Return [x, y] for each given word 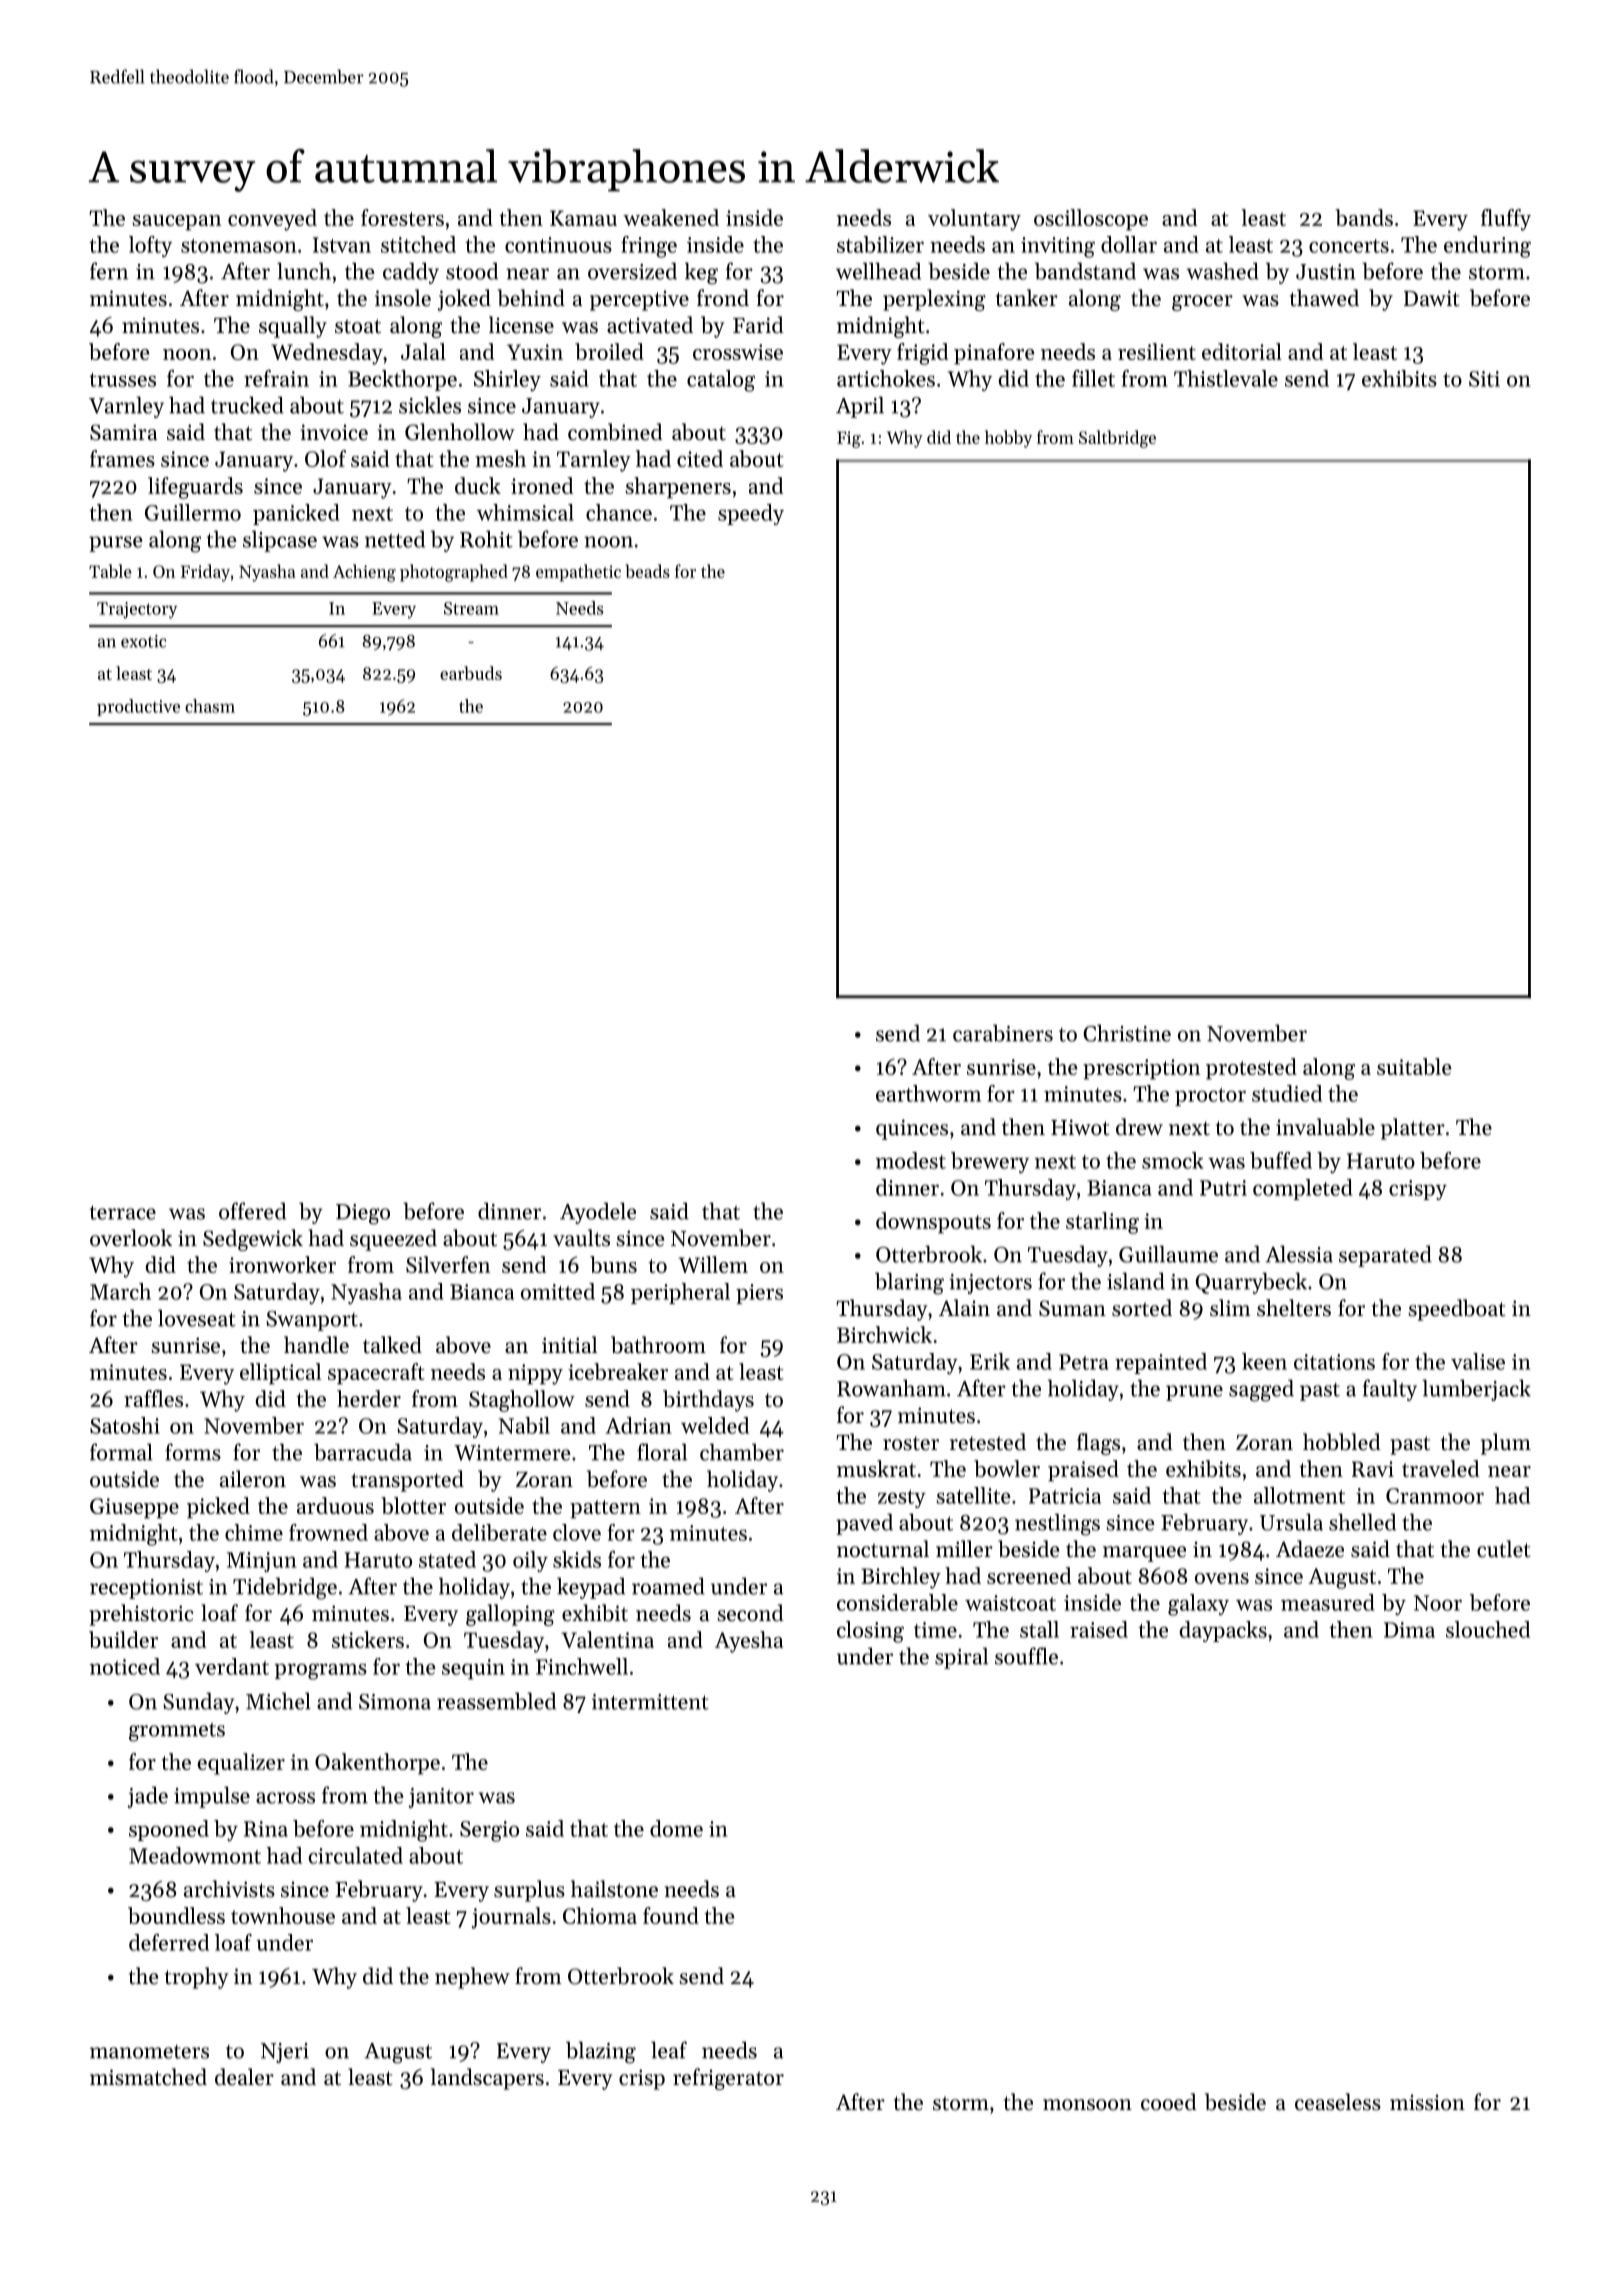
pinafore [994, 354]
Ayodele [598, 1213]
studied [1287, 1093]
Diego [363, 1214]
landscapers [487, 2079]
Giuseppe [134, 1508]
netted [395, 539]
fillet [1093, 378]
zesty [902, 1499]
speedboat [1457, 1310]
